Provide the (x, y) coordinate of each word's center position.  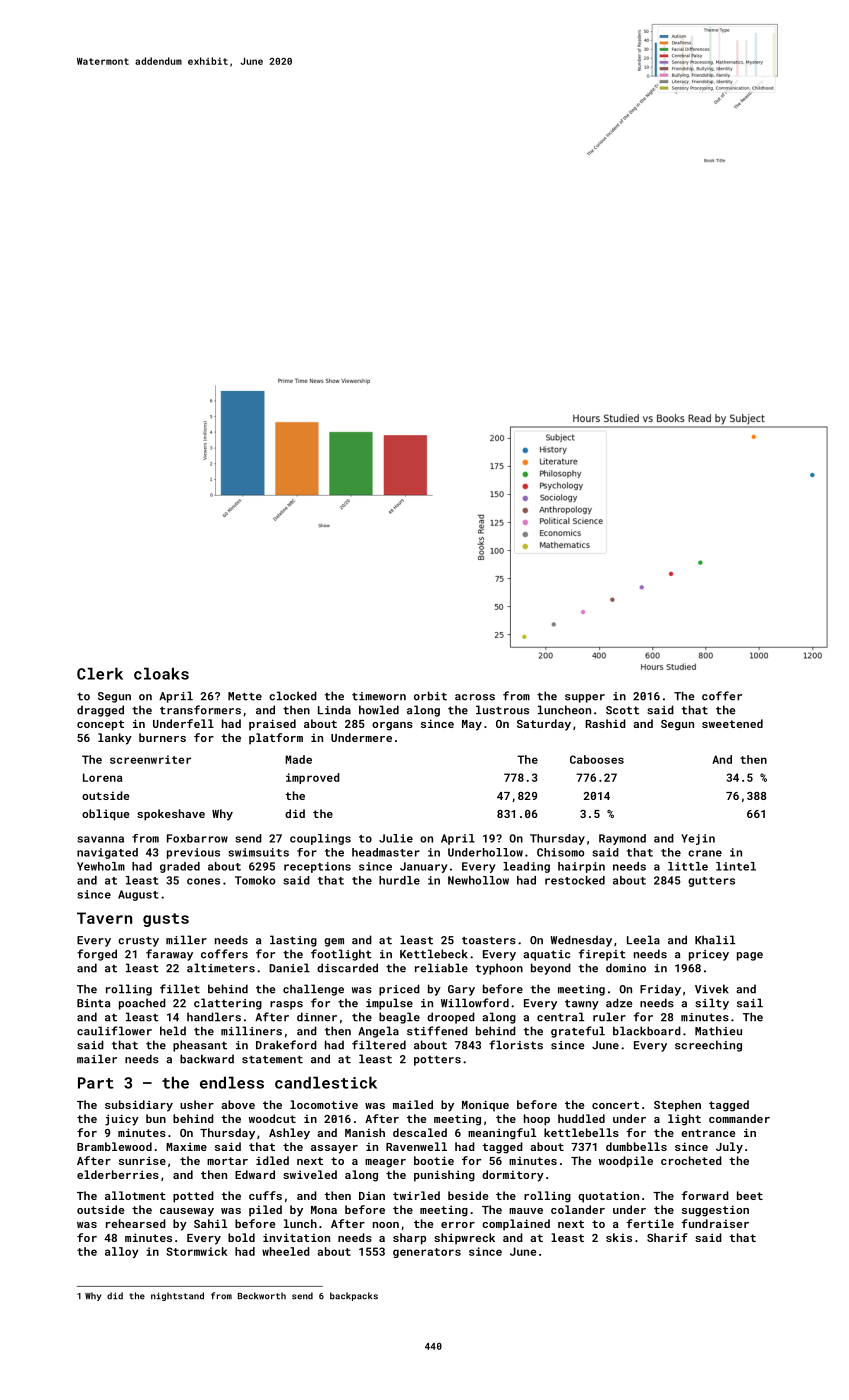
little (688, 866)
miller (186, 940)
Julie (396, 838)
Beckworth (262, 1296)
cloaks (161, 673)
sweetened (732, 723)
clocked (293, 696)
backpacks (354, 1296)
